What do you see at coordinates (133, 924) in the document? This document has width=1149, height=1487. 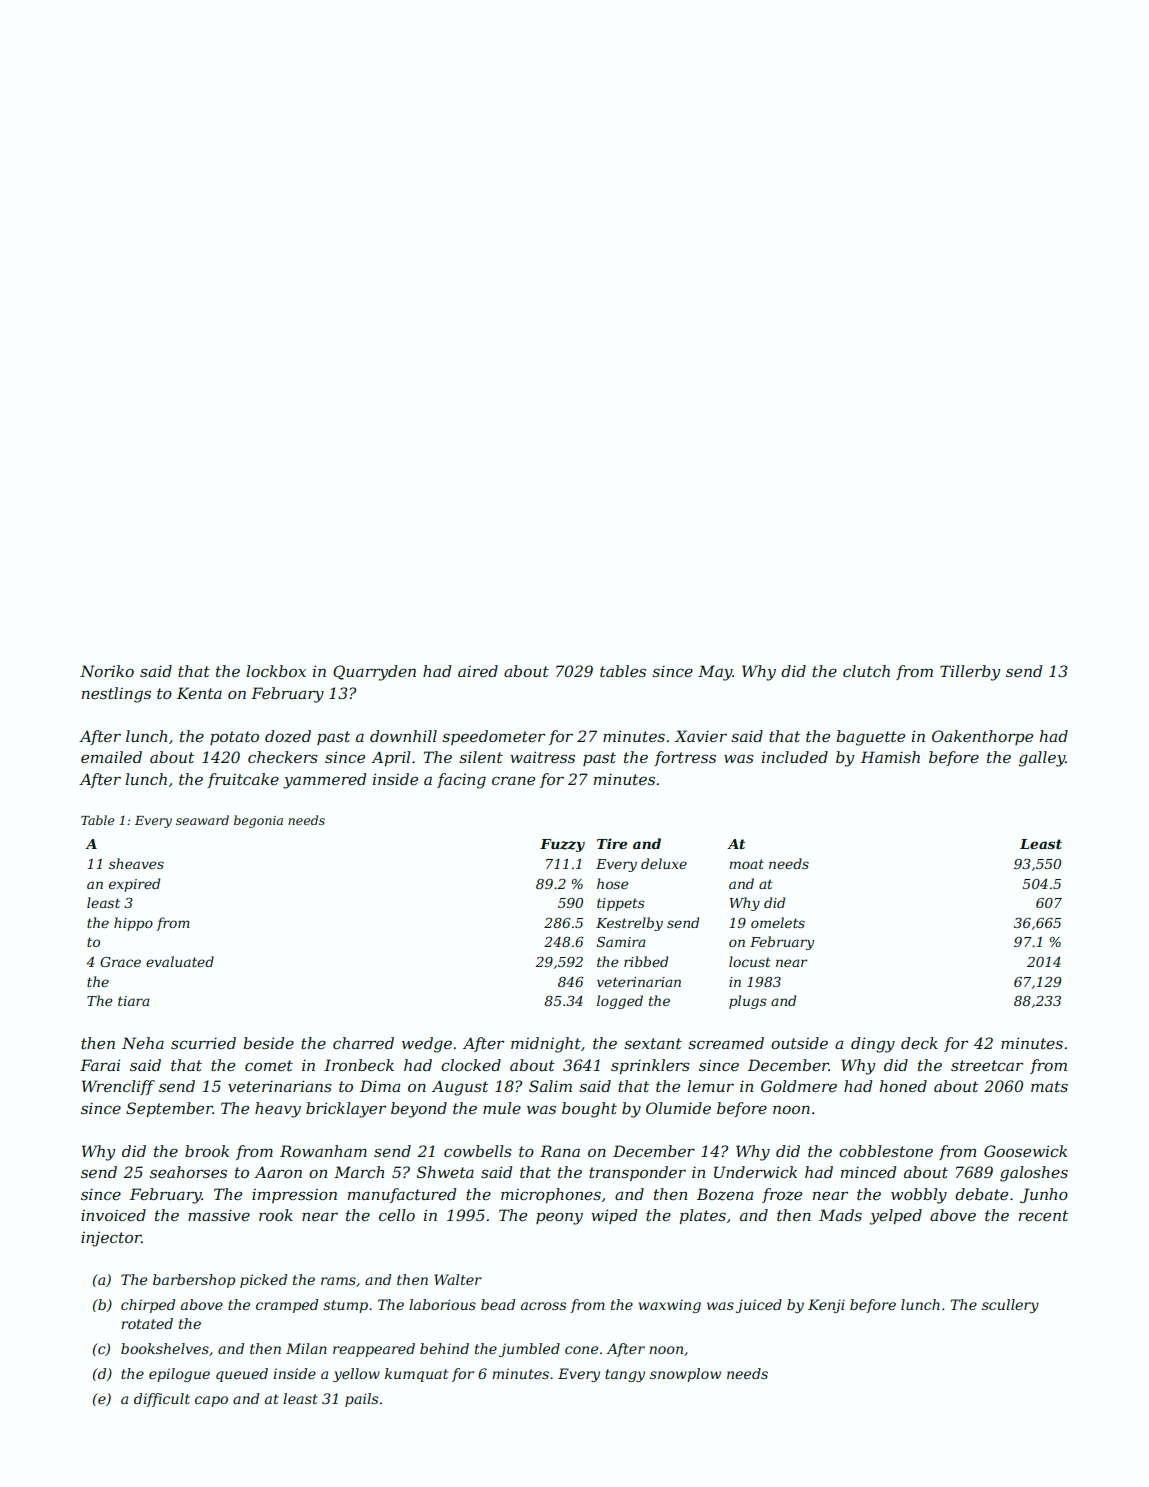 I see `hippo` at bounding box center [133, 924].
